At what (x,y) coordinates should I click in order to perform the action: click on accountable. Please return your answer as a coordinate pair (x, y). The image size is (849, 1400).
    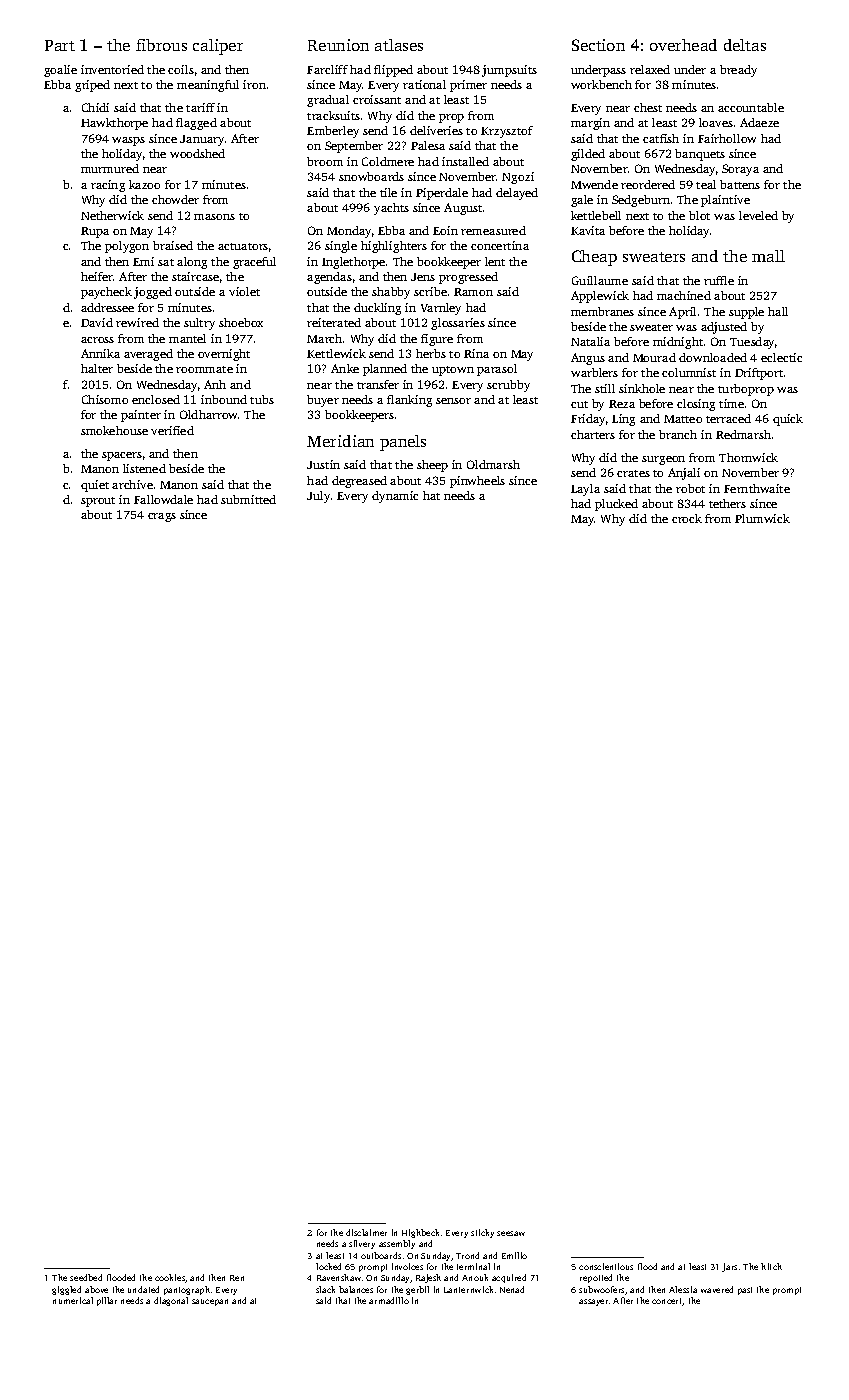
    Looking at the image, I should click on (751, 107).
